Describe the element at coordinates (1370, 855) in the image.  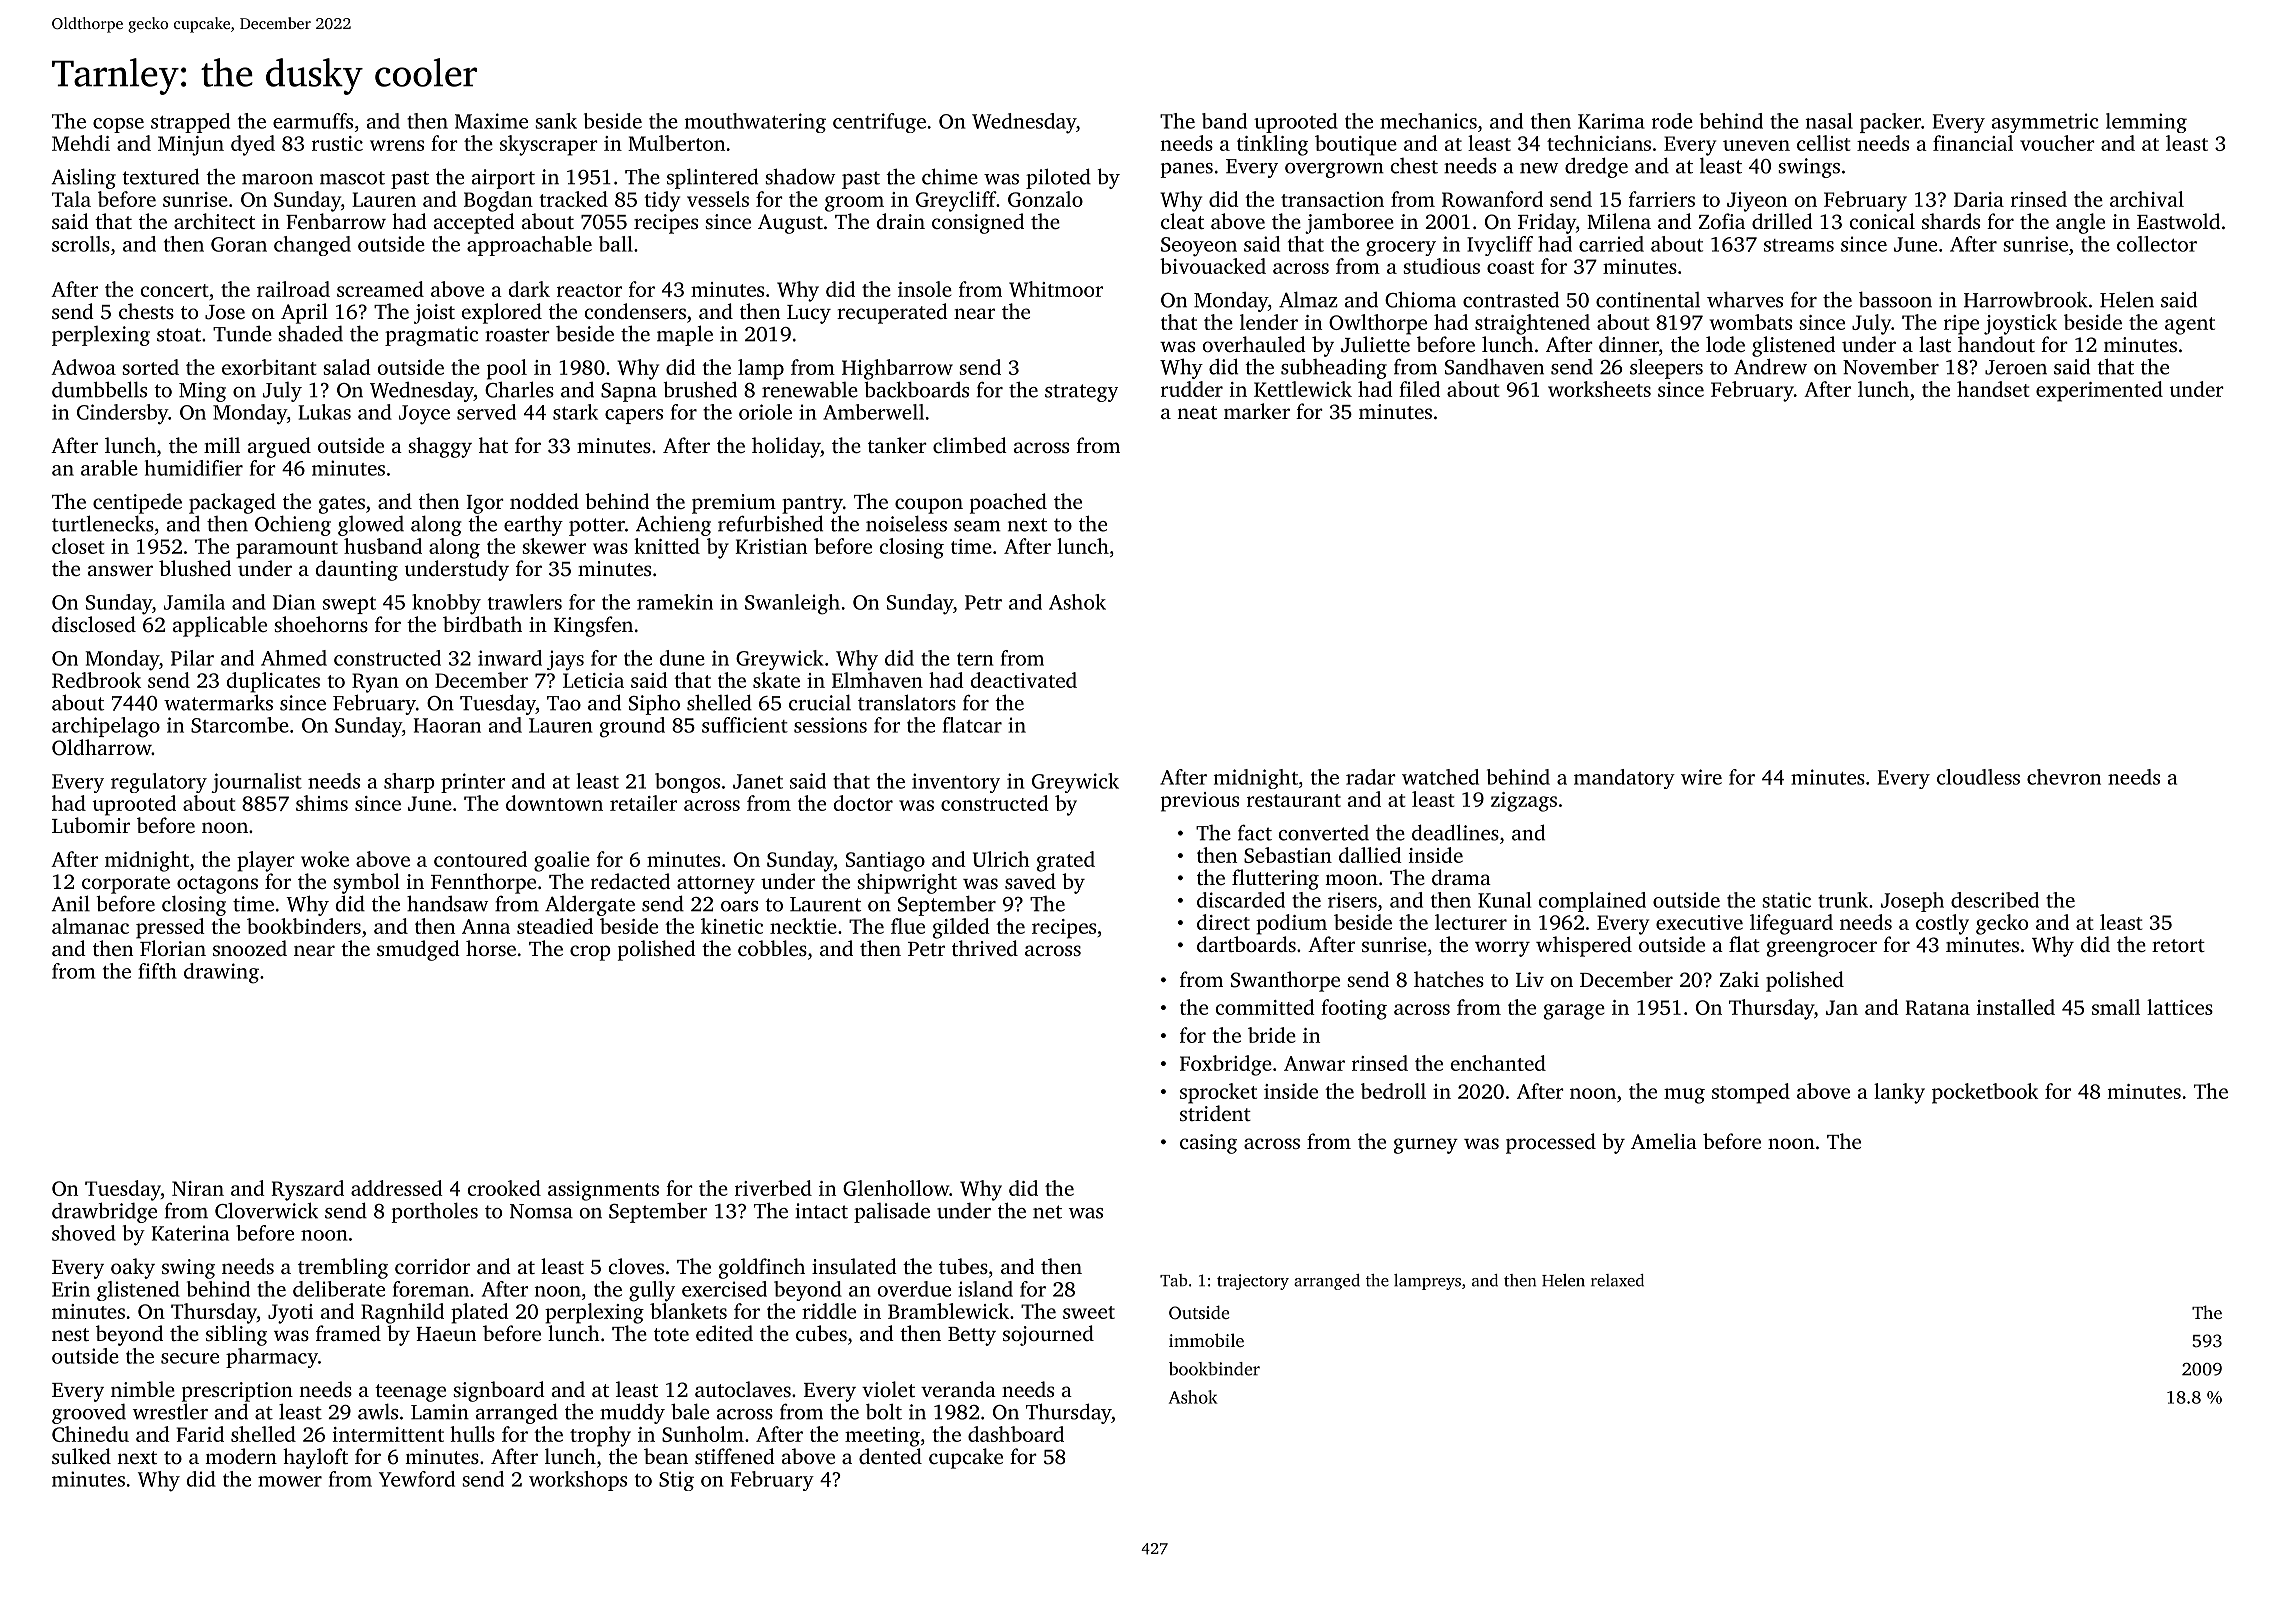
I see `dallied` at that location.
